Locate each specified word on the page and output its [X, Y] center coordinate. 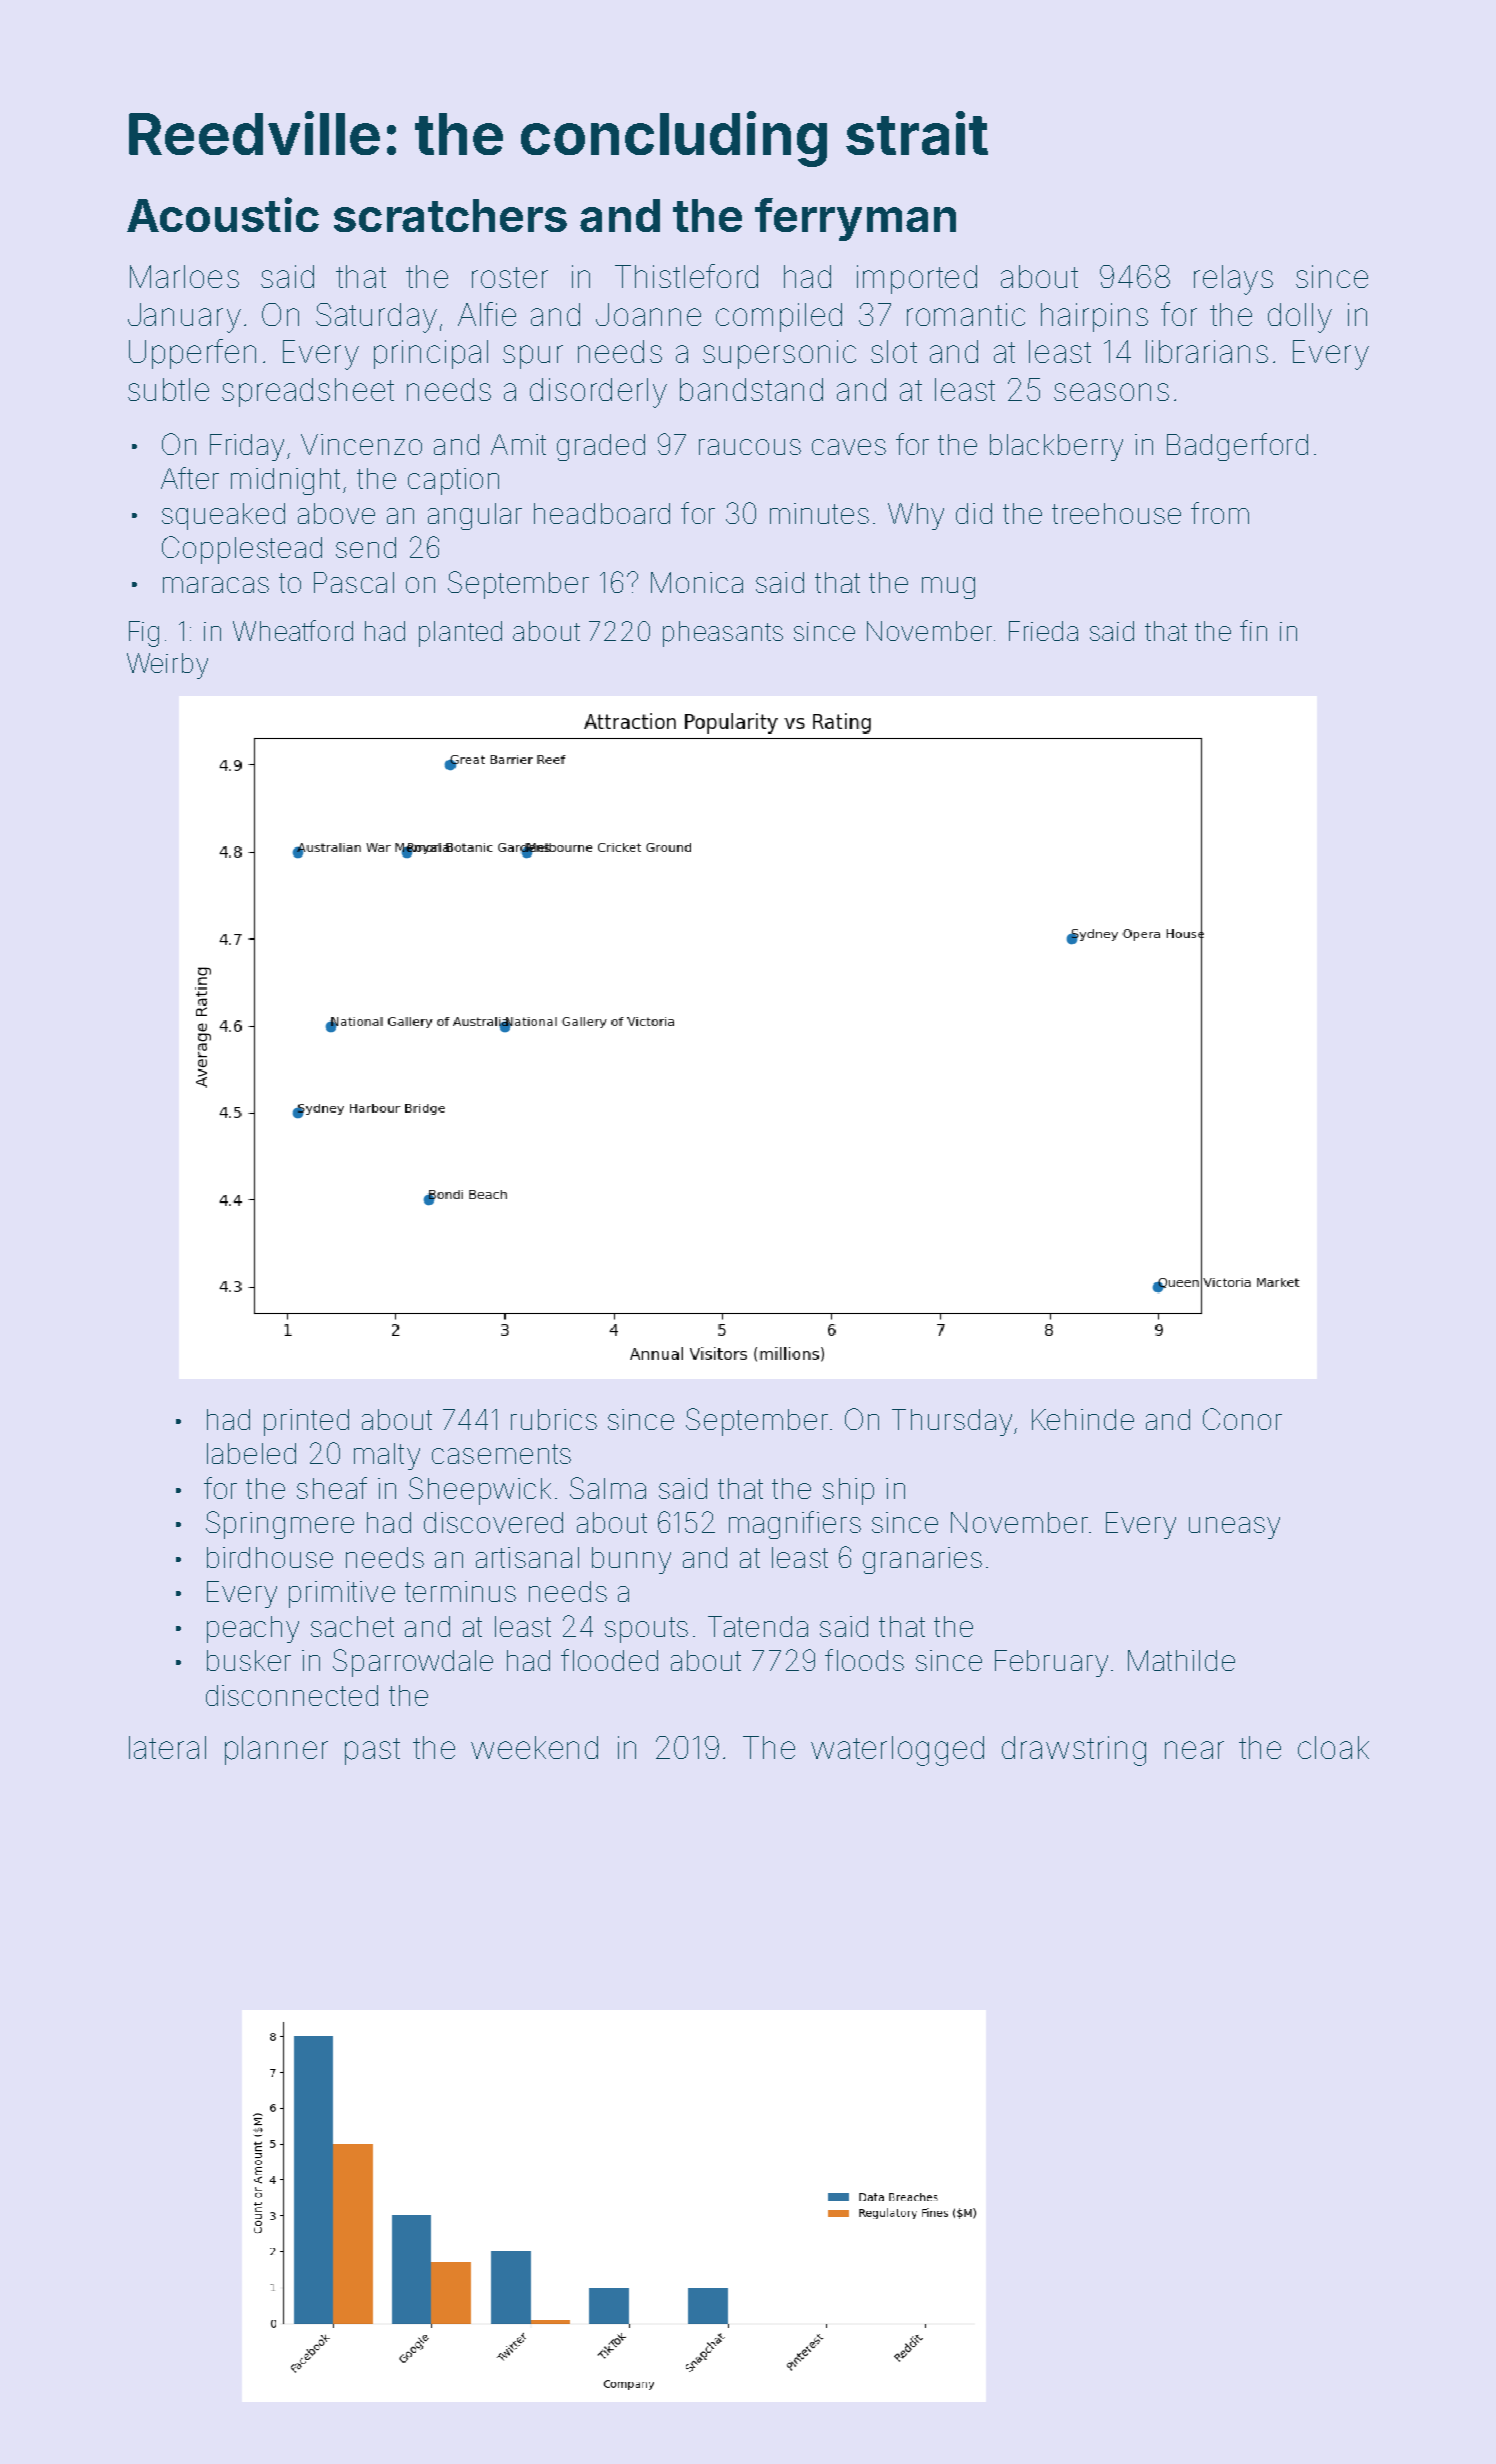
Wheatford [293, 630]
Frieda [1043, 631]
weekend [534, 1747]
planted [460, 634]
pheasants [723, 634]
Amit [518, 444]
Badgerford [1237, 447]
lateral [167, 1747]
